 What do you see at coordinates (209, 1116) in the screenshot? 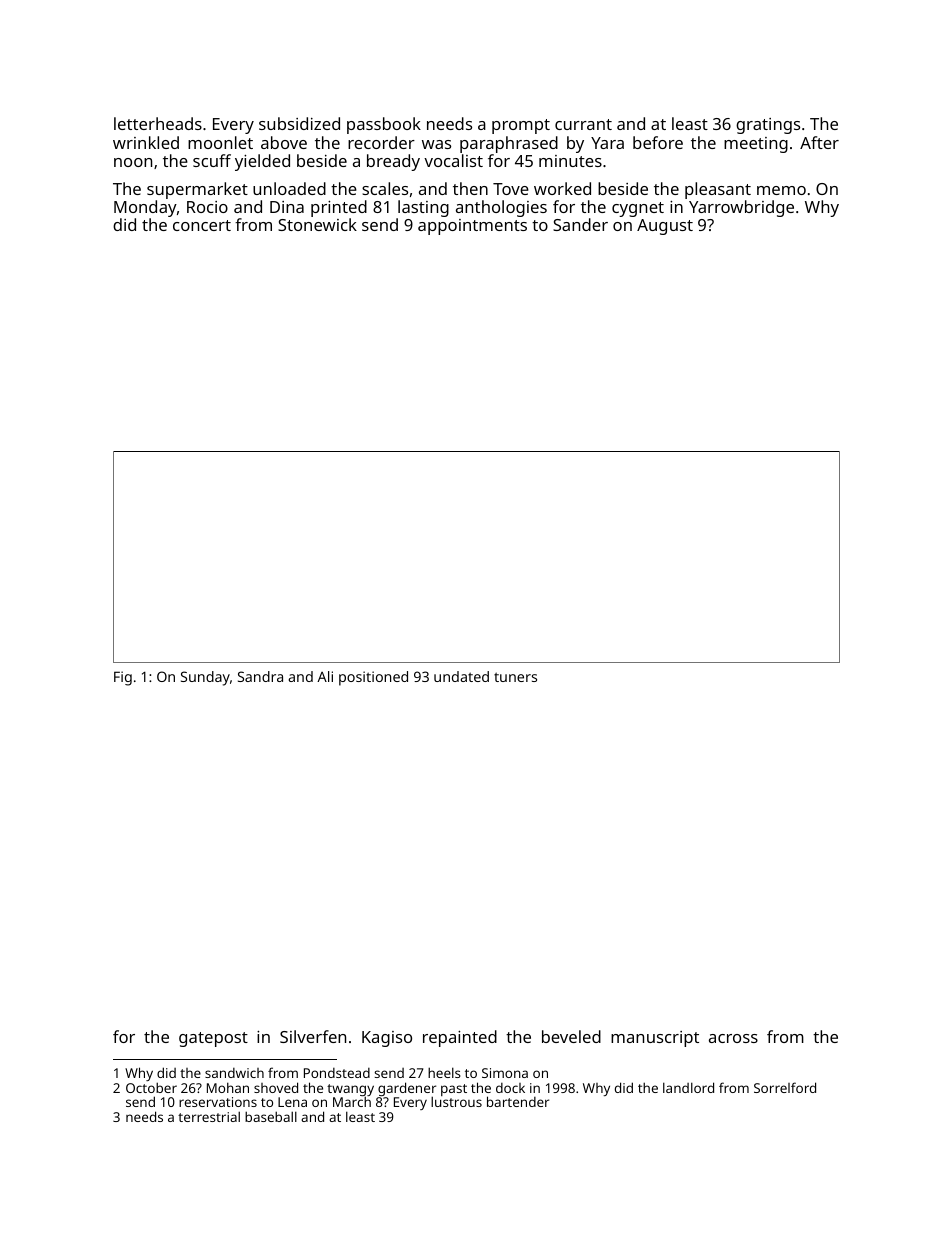
I see `terrestrial` at bounding box center [209, 1116].
